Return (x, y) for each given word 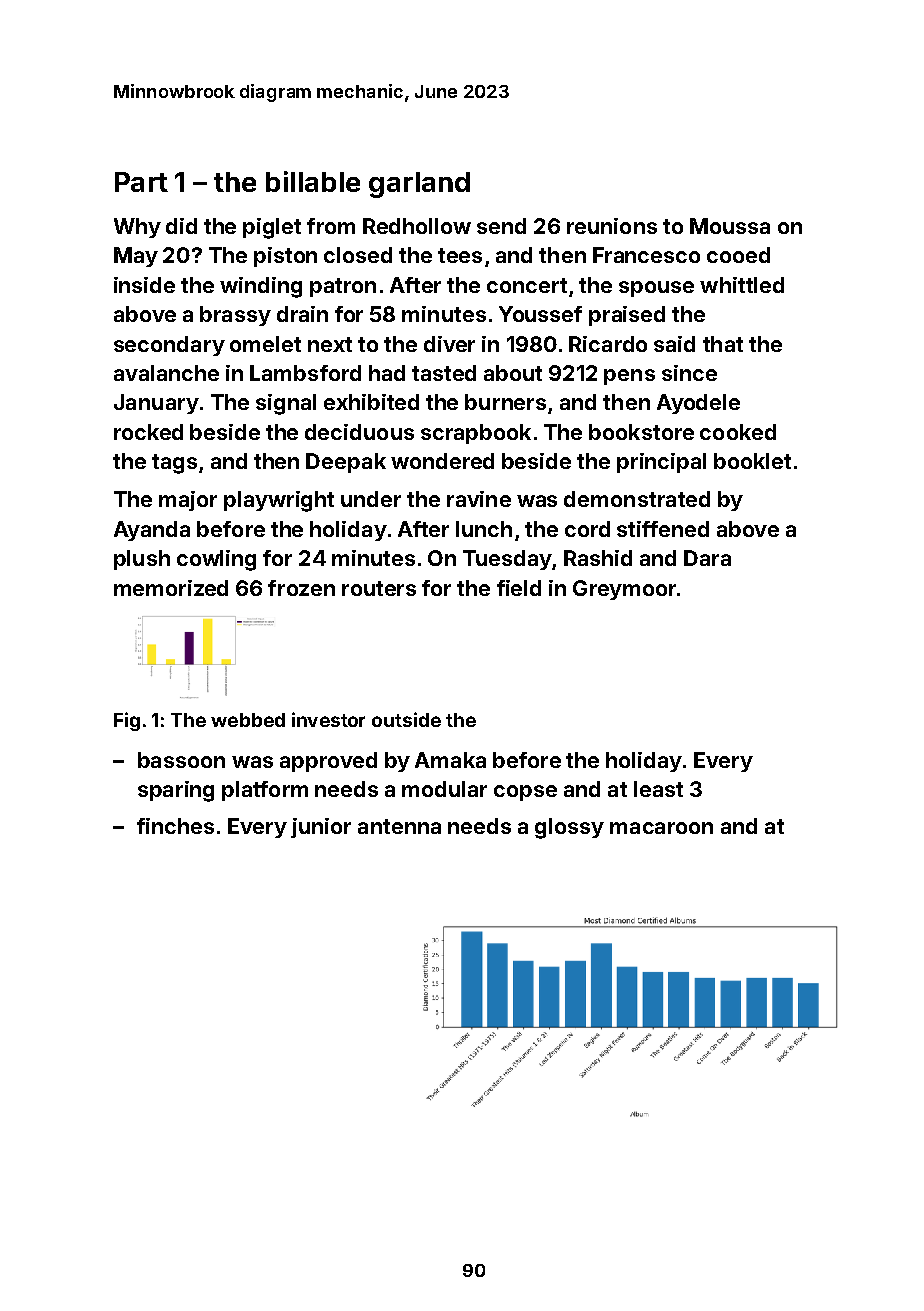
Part (141, 182)
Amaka (450, 760)
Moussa (730, 226)
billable (313, 181)
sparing (176, 791)
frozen (301, 588)
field (519, 588)
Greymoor (624, 590)
